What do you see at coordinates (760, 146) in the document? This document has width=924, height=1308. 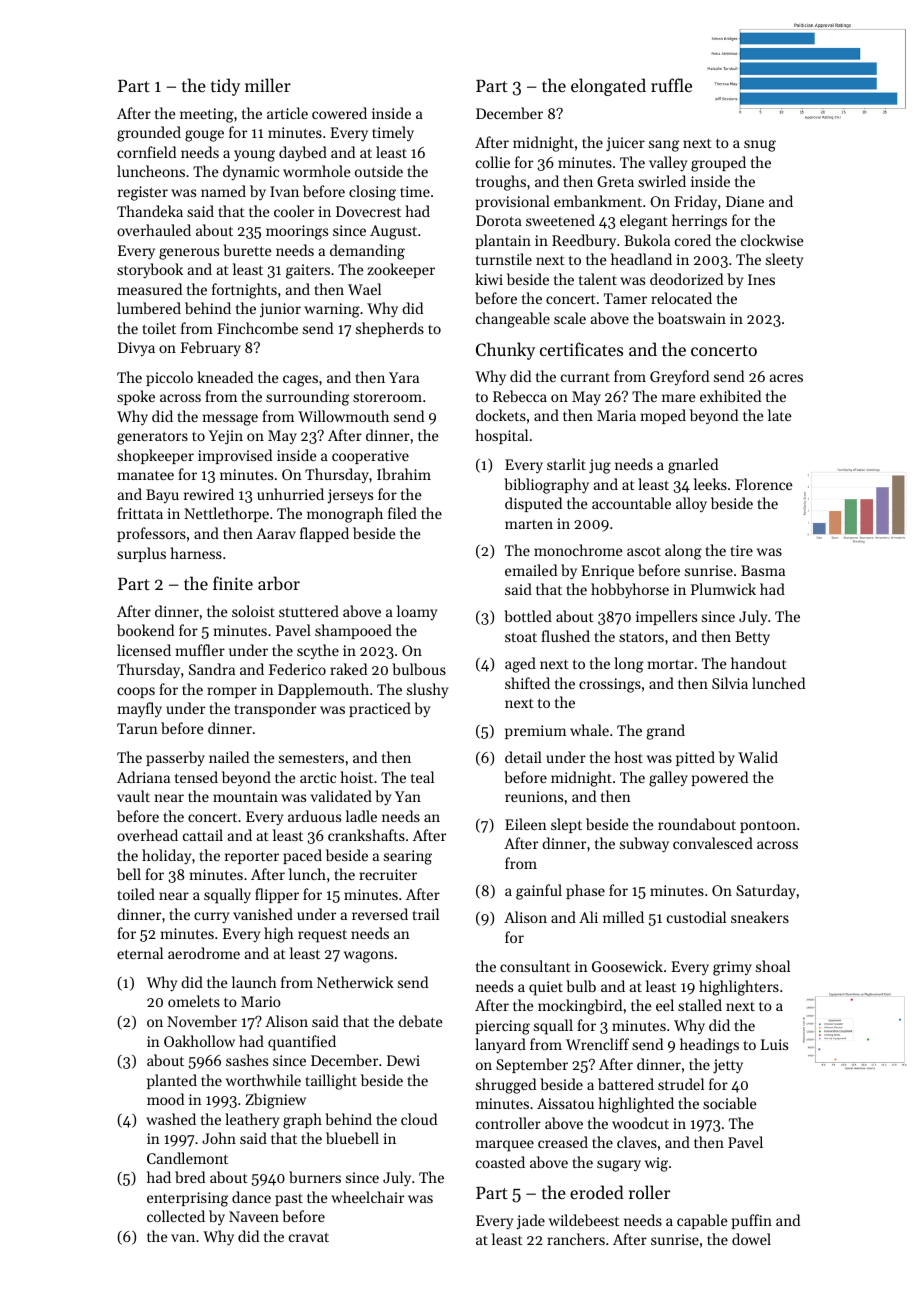 I see `snug` at bounding box center [760, 146].
